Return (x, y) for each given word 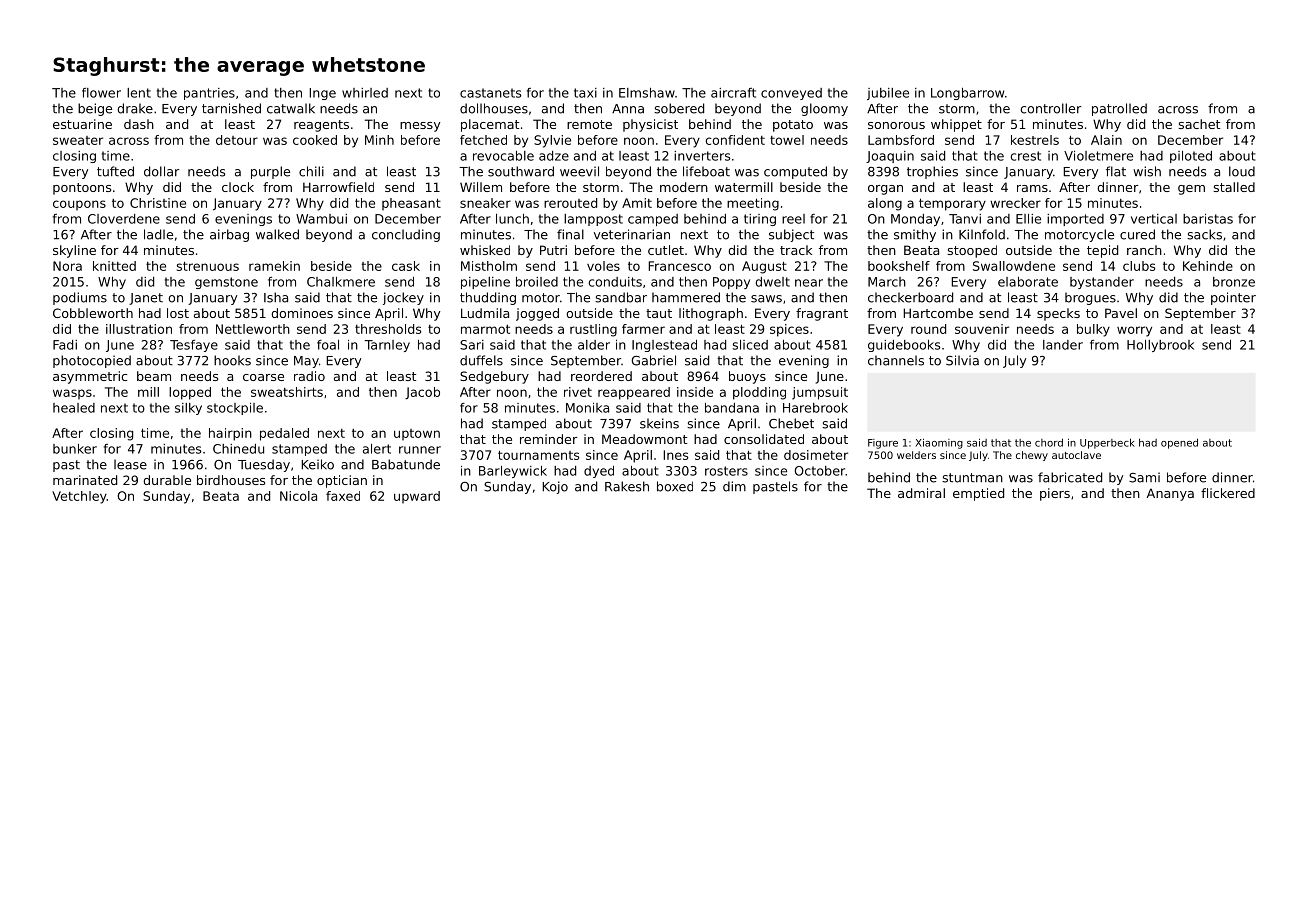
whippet (956, 125)
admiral (921, 493)
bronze (1234, 282)
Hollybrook (1160, 346)
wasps (72, 394)
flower (101, 93)
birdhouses (231, 480)
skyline (74, 251)
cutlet (666, 250)
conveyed (791, 94)
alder (594, 345)
